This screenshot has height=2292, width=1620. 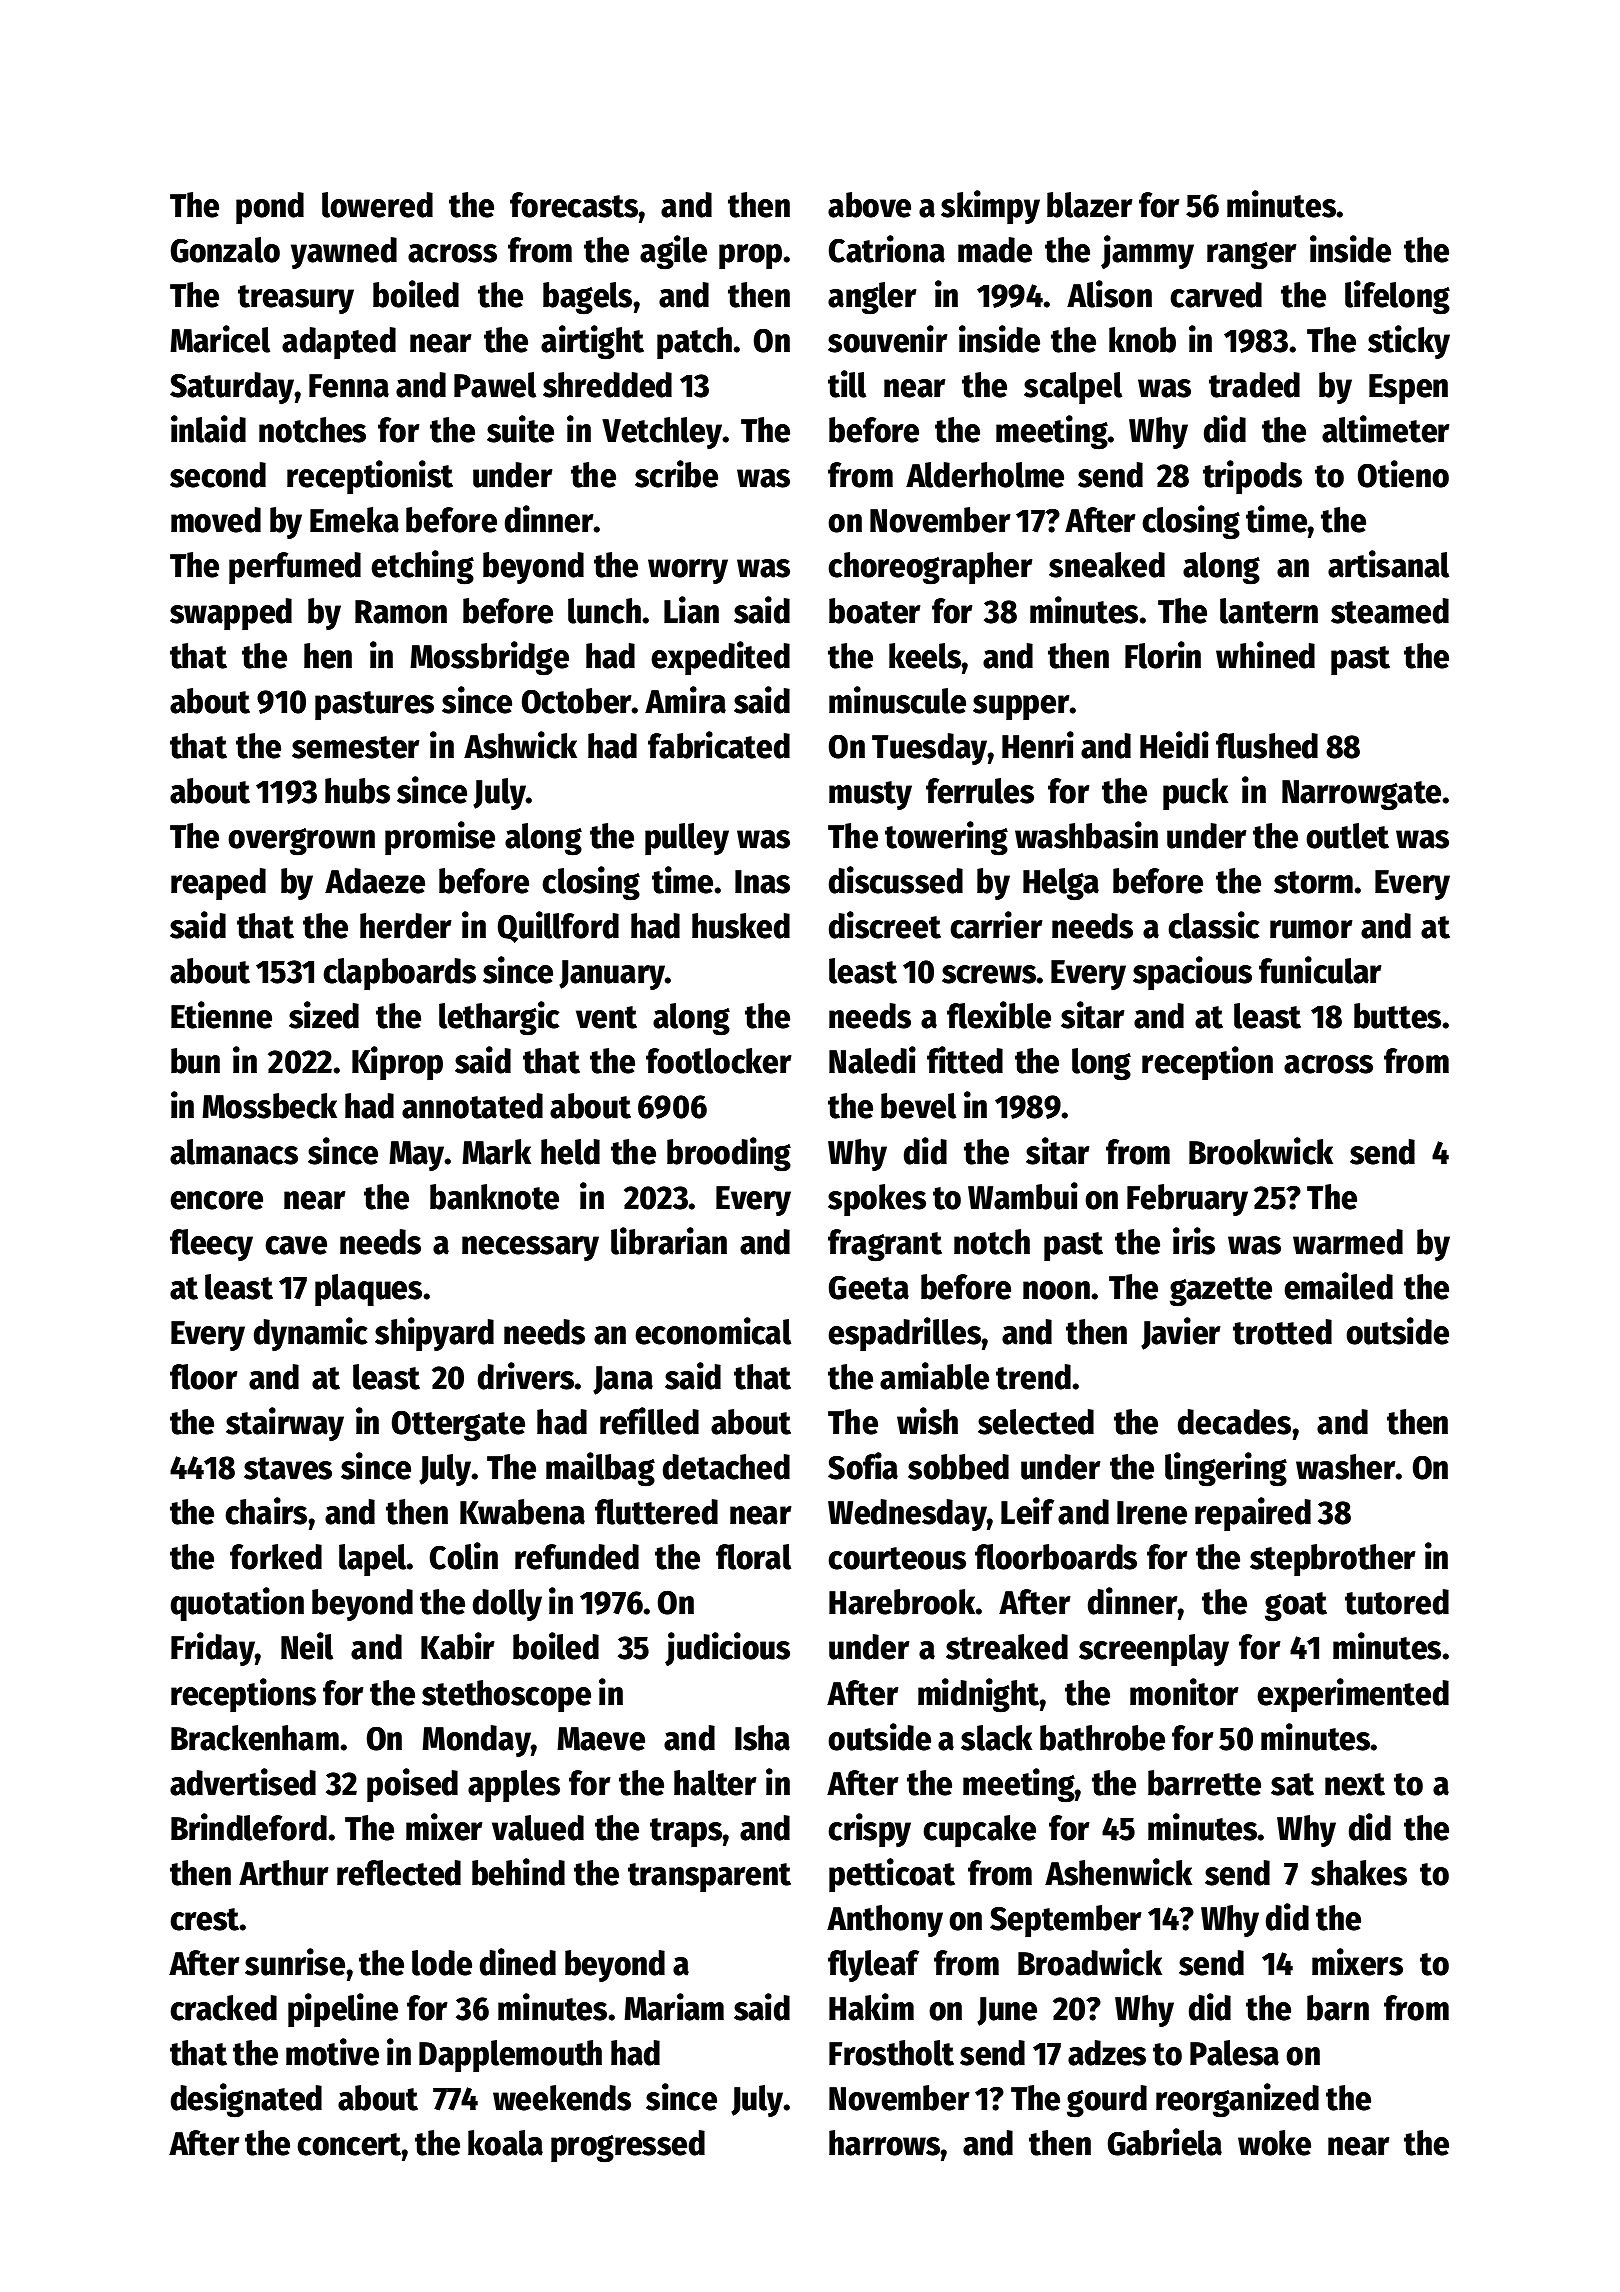 What do you see at coordinates (887, 339) in the screenshot?
I see `souvenir` at bounding box center [887, 339].
